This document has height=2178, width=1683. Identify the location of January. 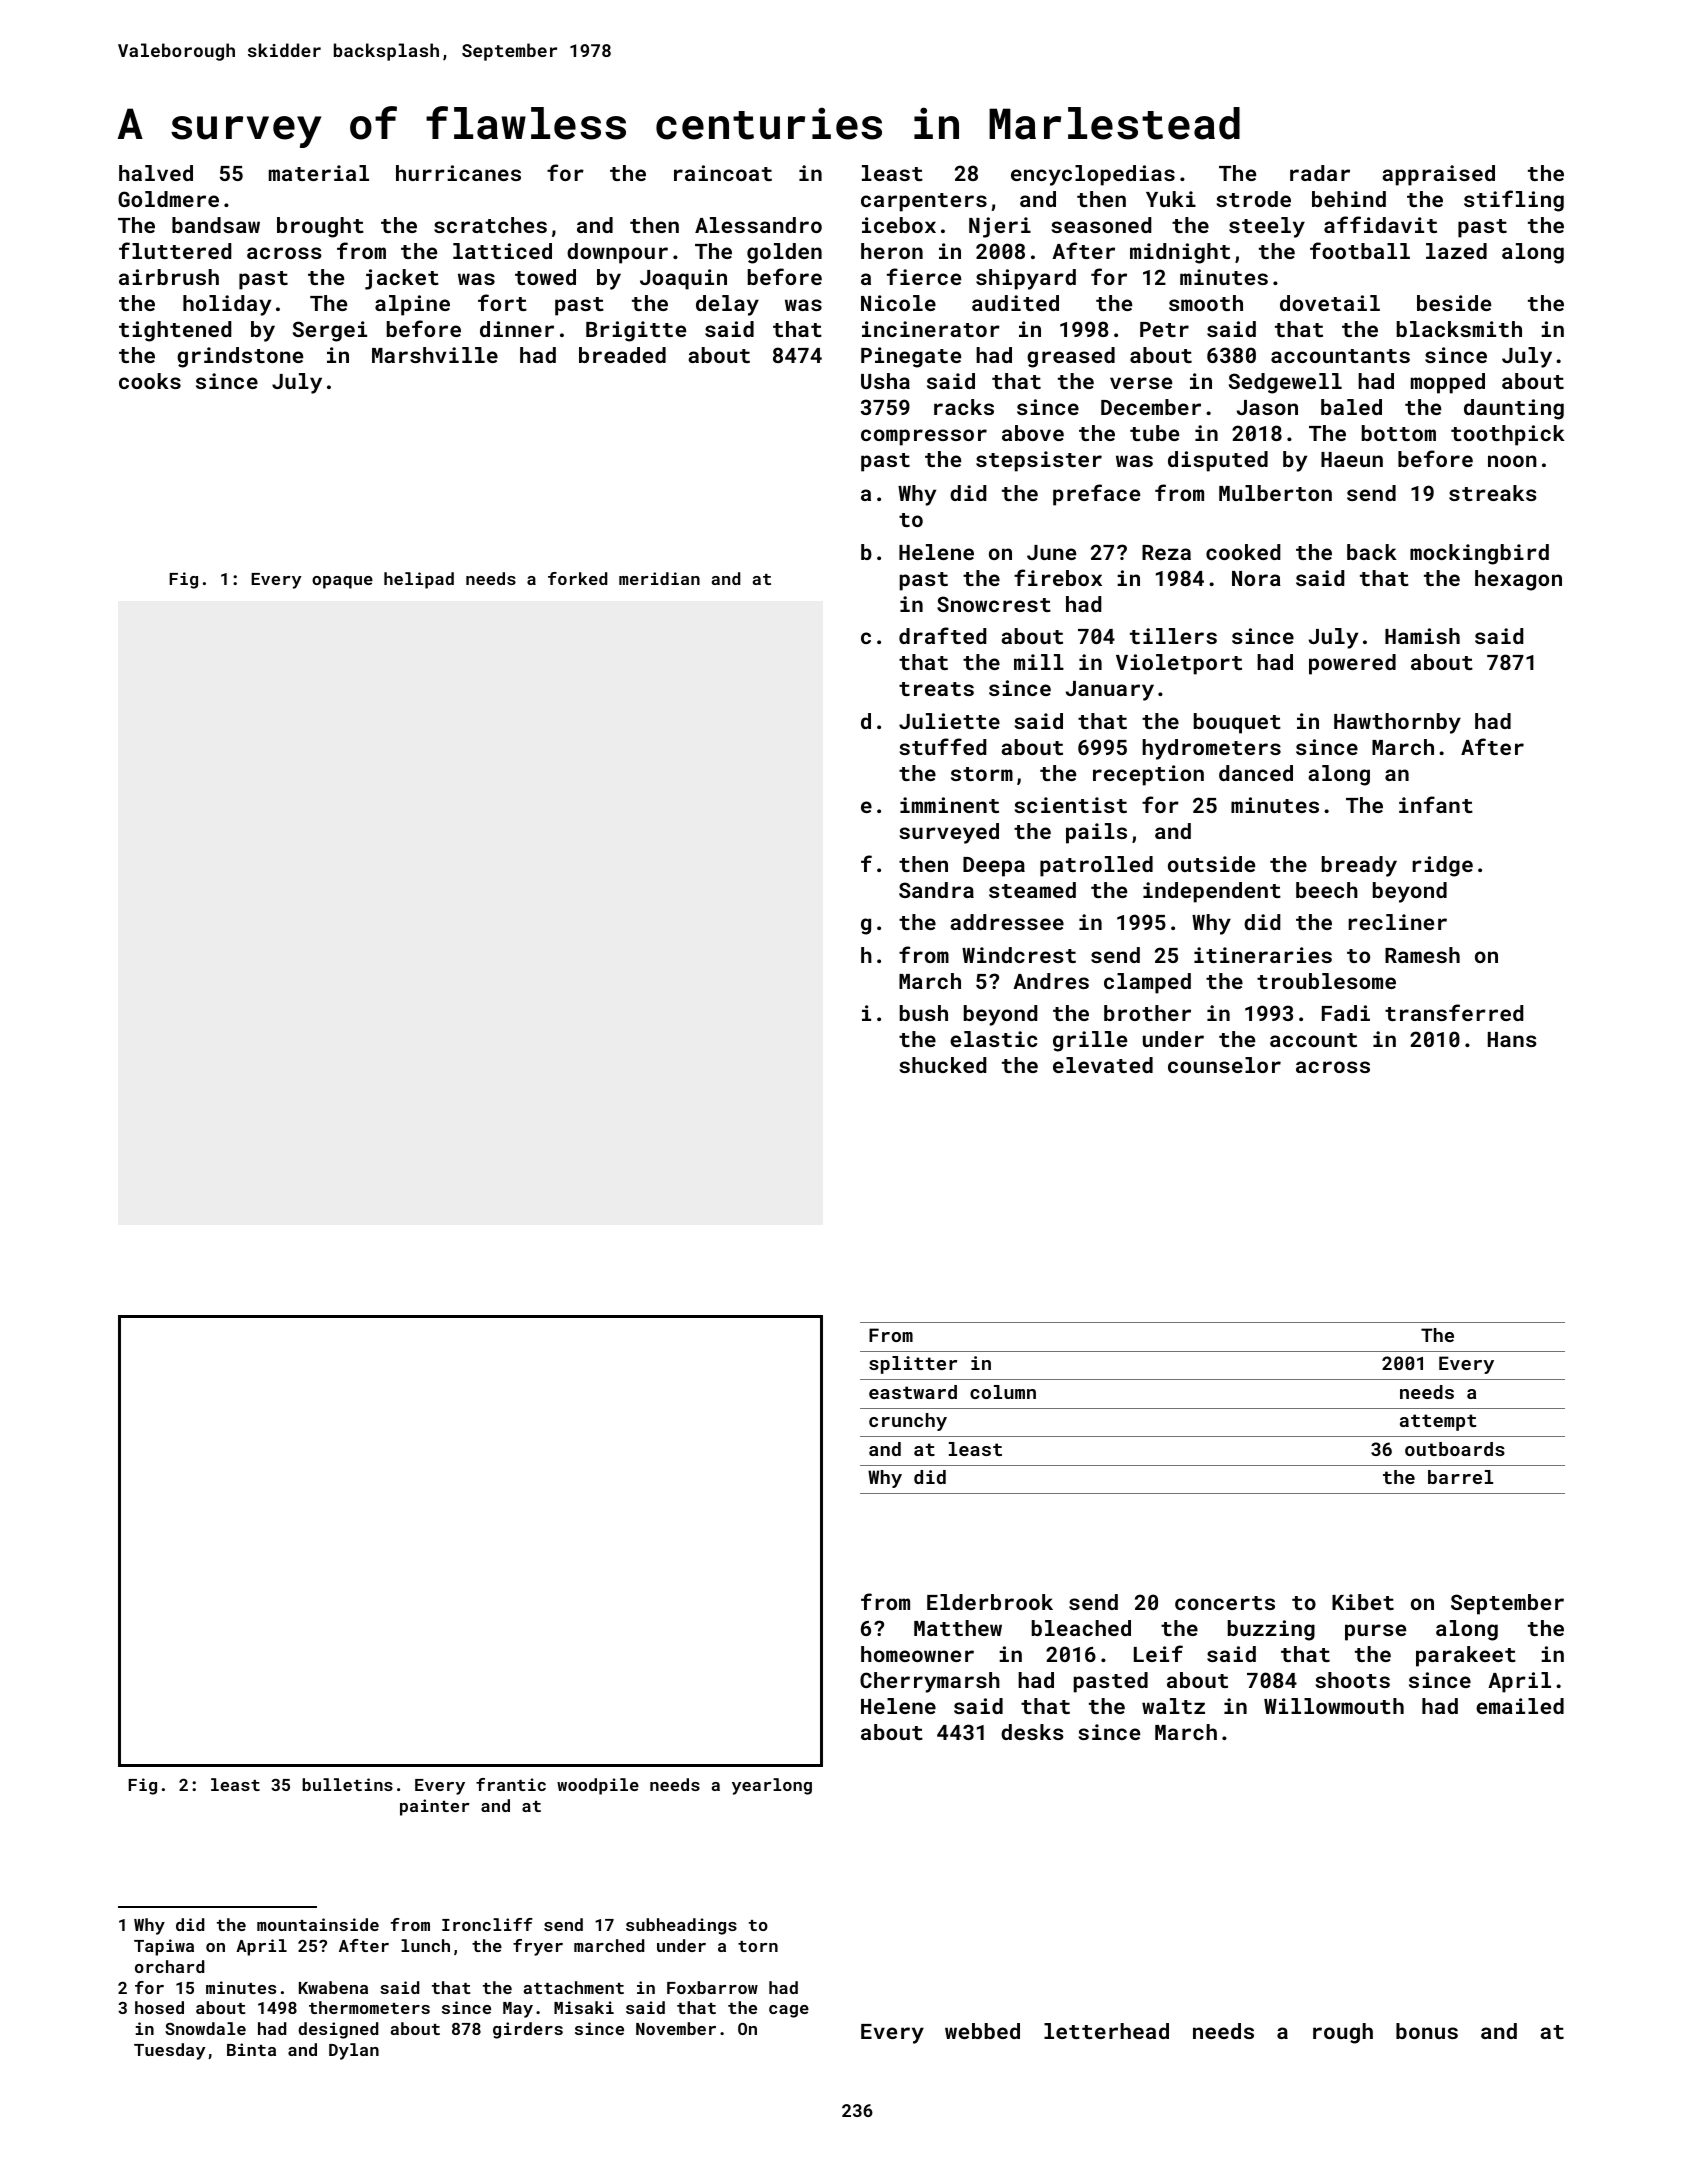
(1110, 691).
